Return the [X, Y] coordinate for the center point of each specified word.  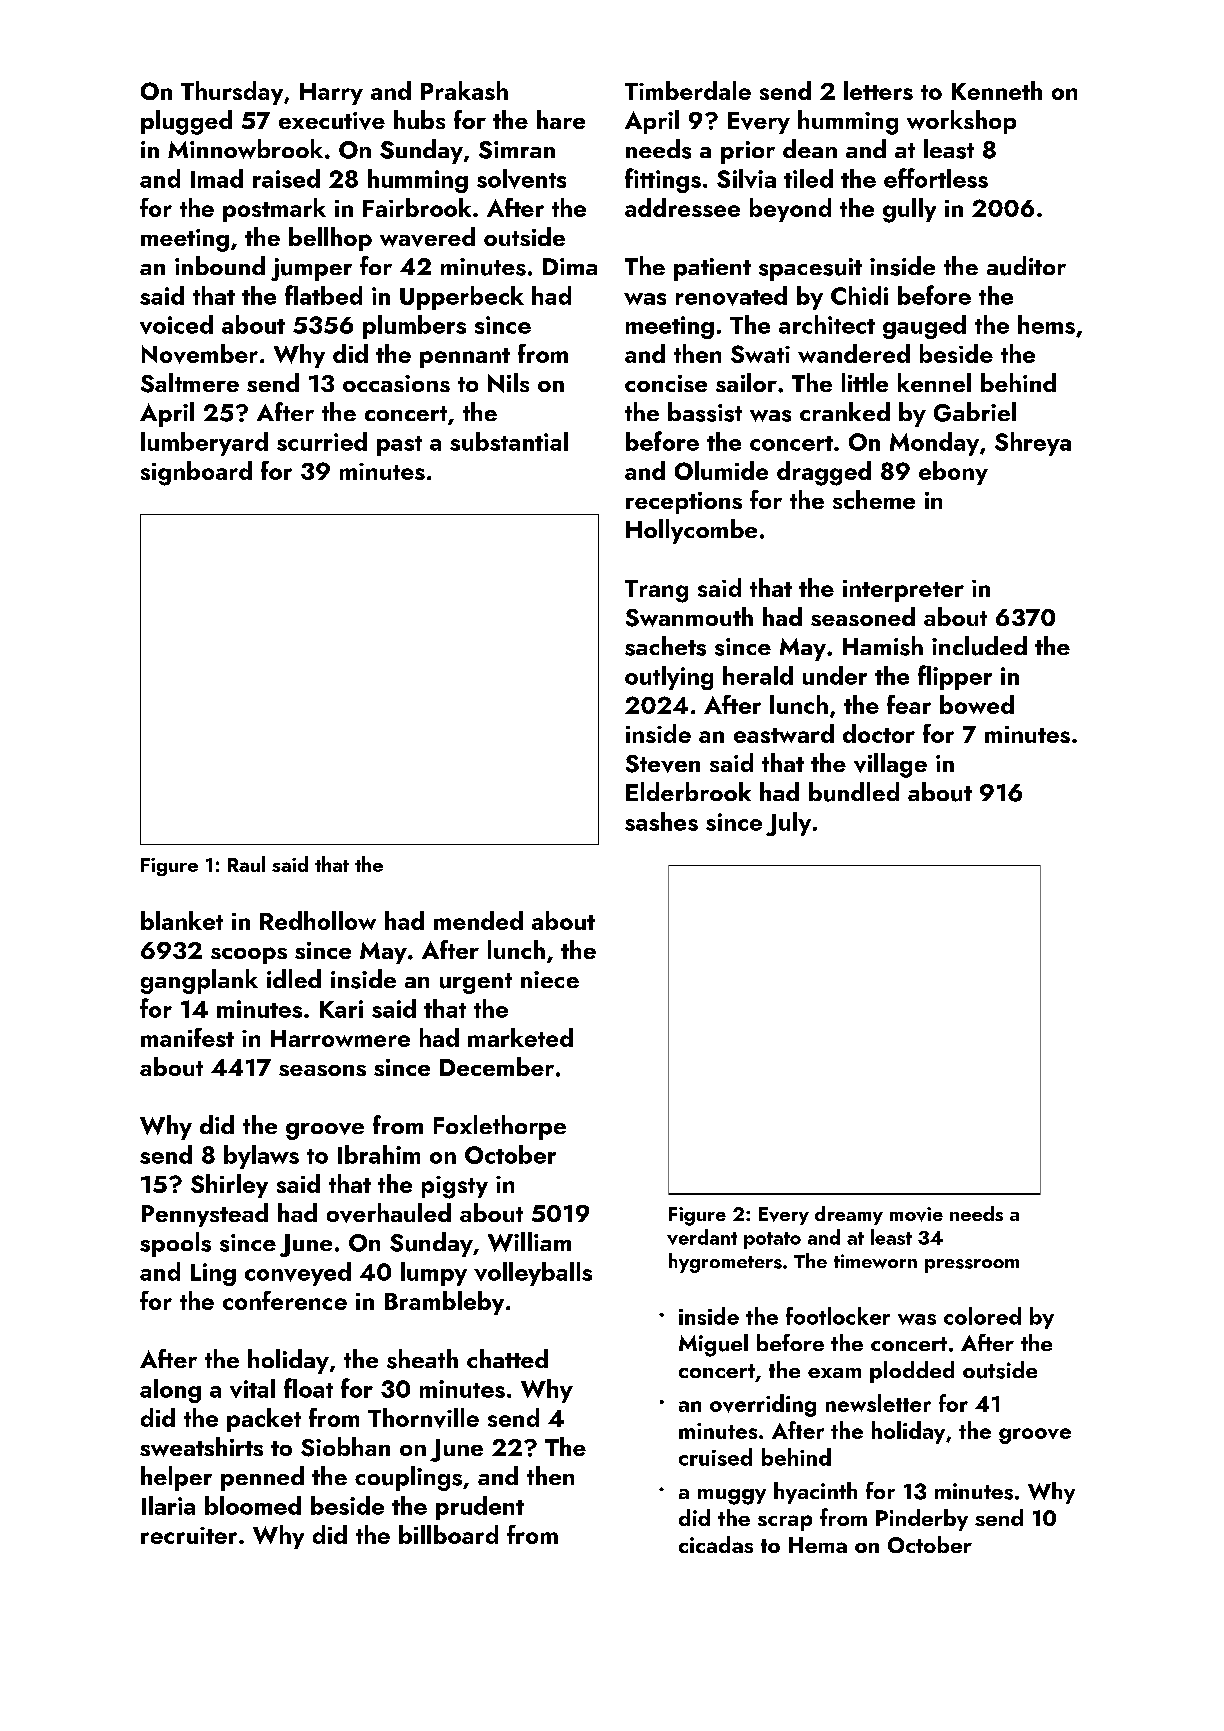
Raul [246, 864]
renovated [731, 296]
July [788, 824]
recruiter [189, 1535]
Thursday [232, 93]
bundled [854, 792]
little [865, 382]
